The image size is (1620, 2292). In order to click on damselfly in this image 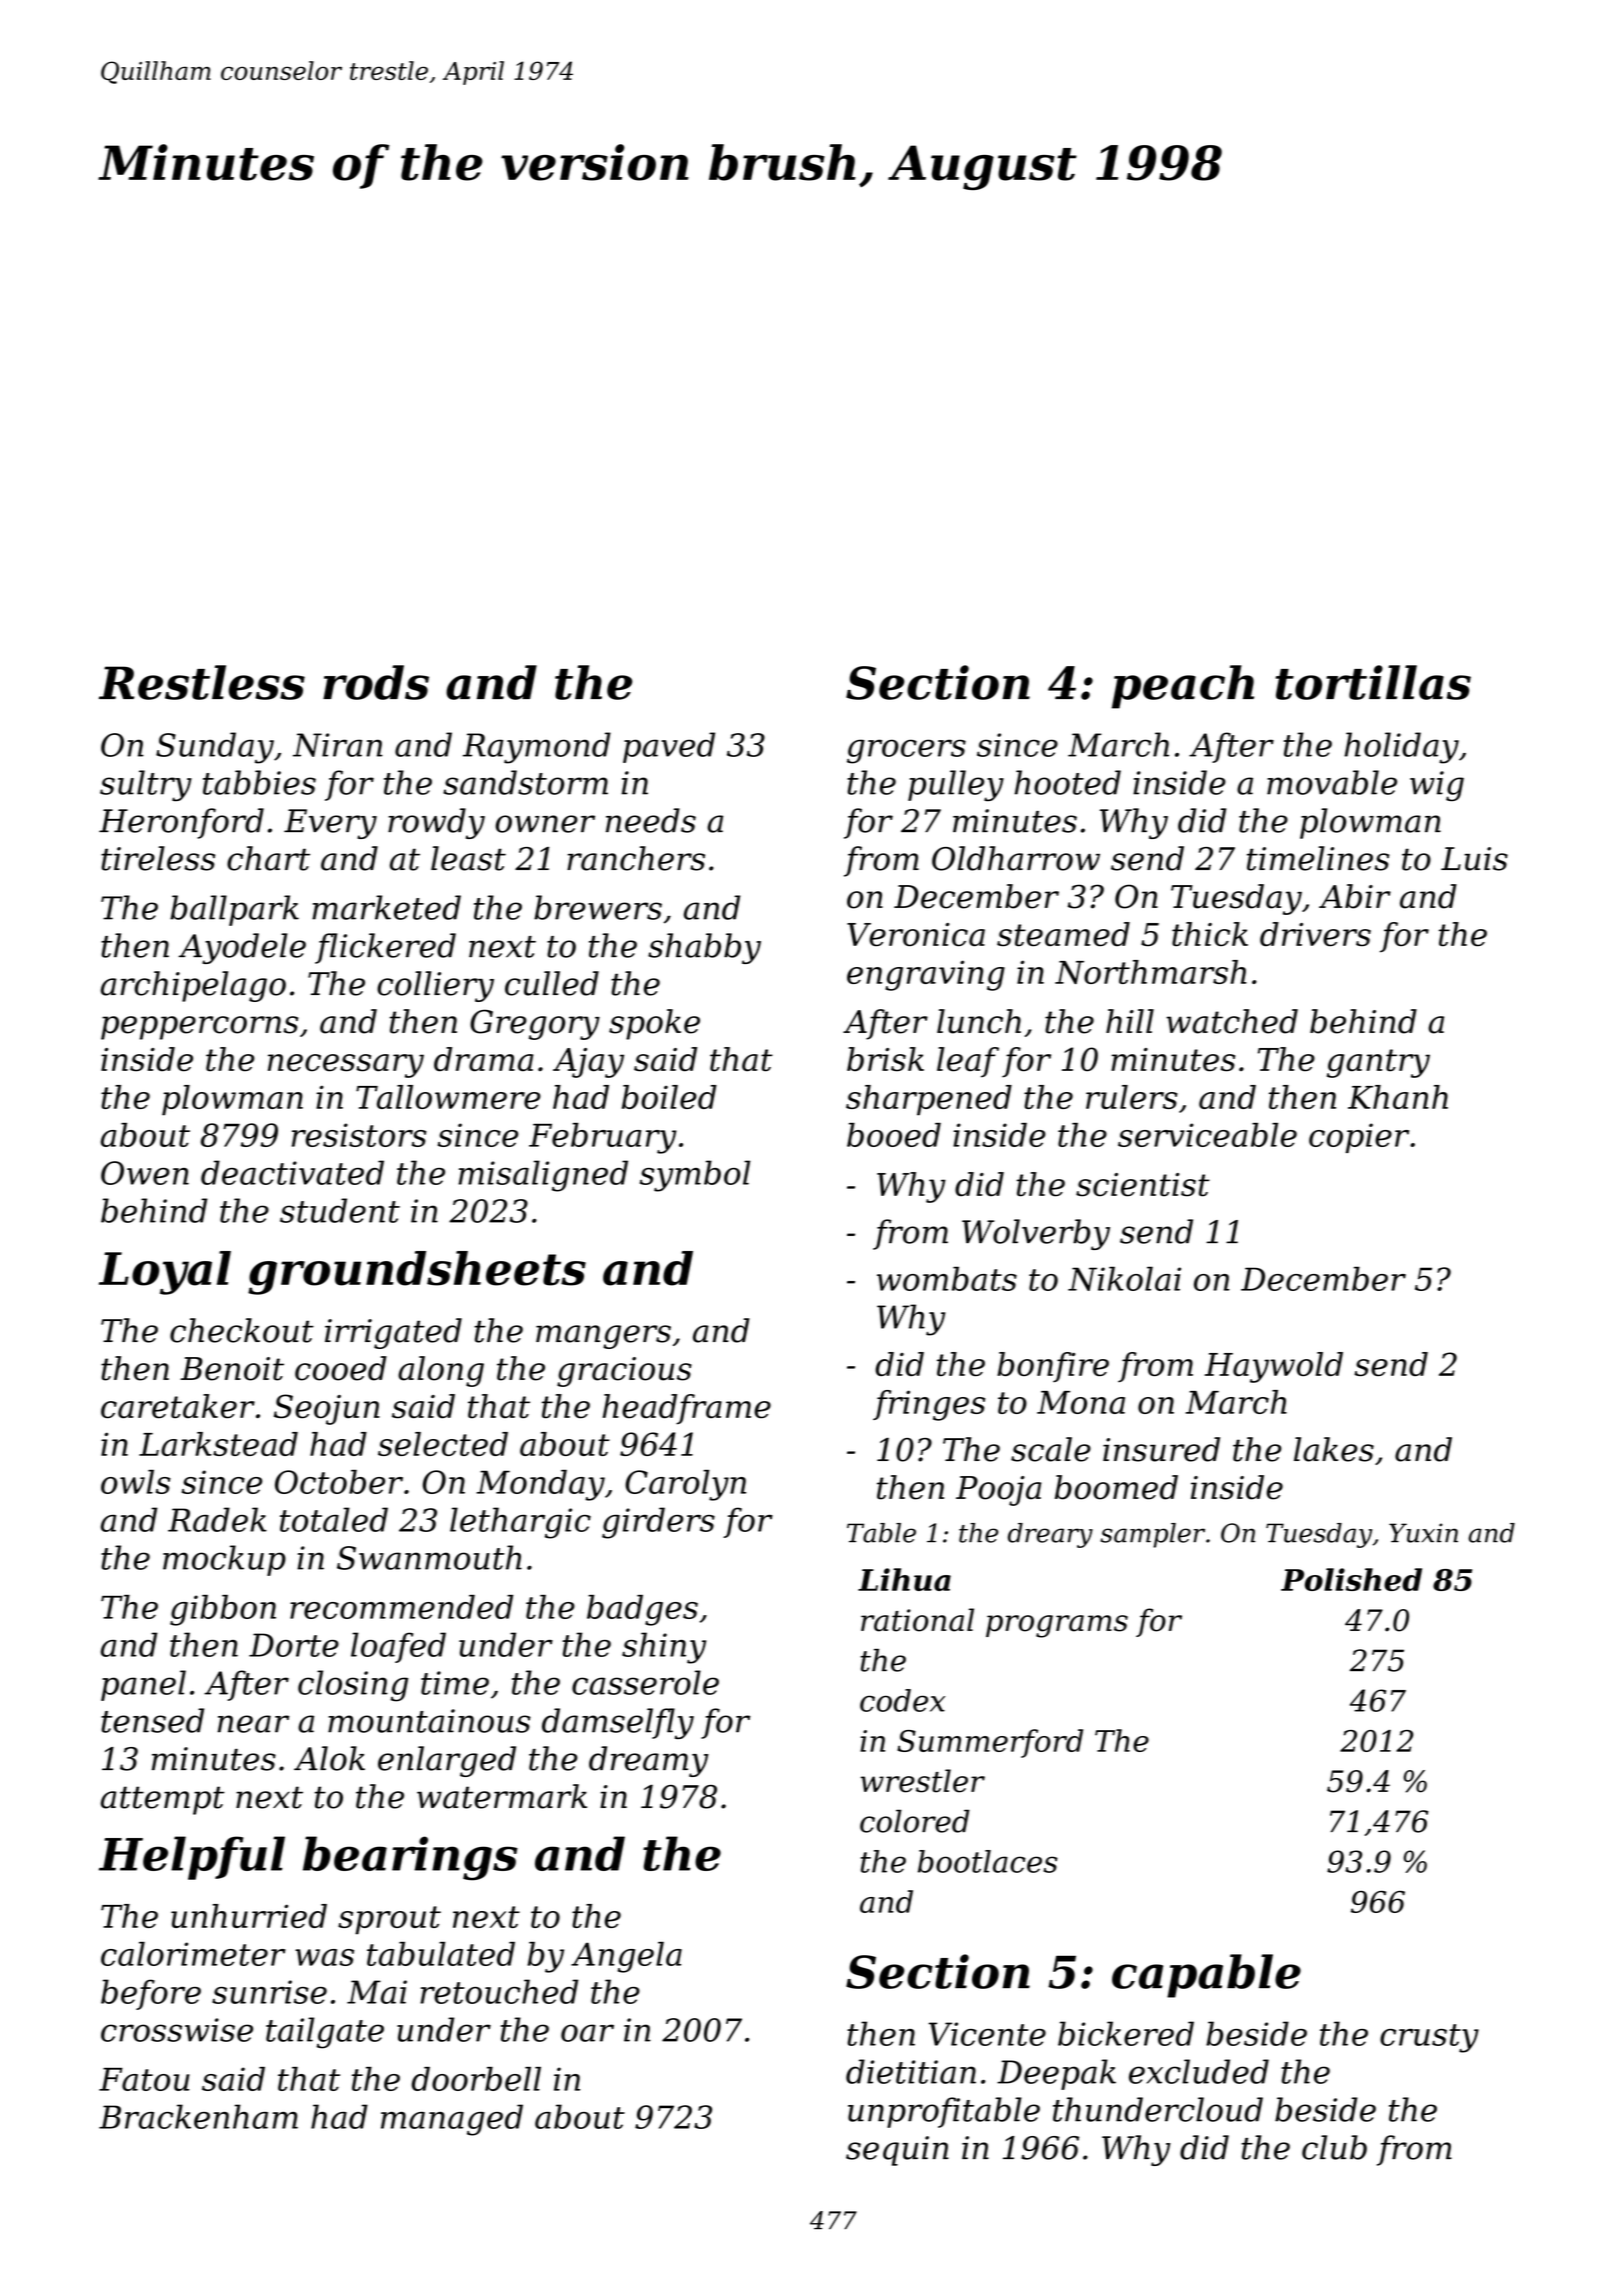, I will do `click(618, 1723)`.
